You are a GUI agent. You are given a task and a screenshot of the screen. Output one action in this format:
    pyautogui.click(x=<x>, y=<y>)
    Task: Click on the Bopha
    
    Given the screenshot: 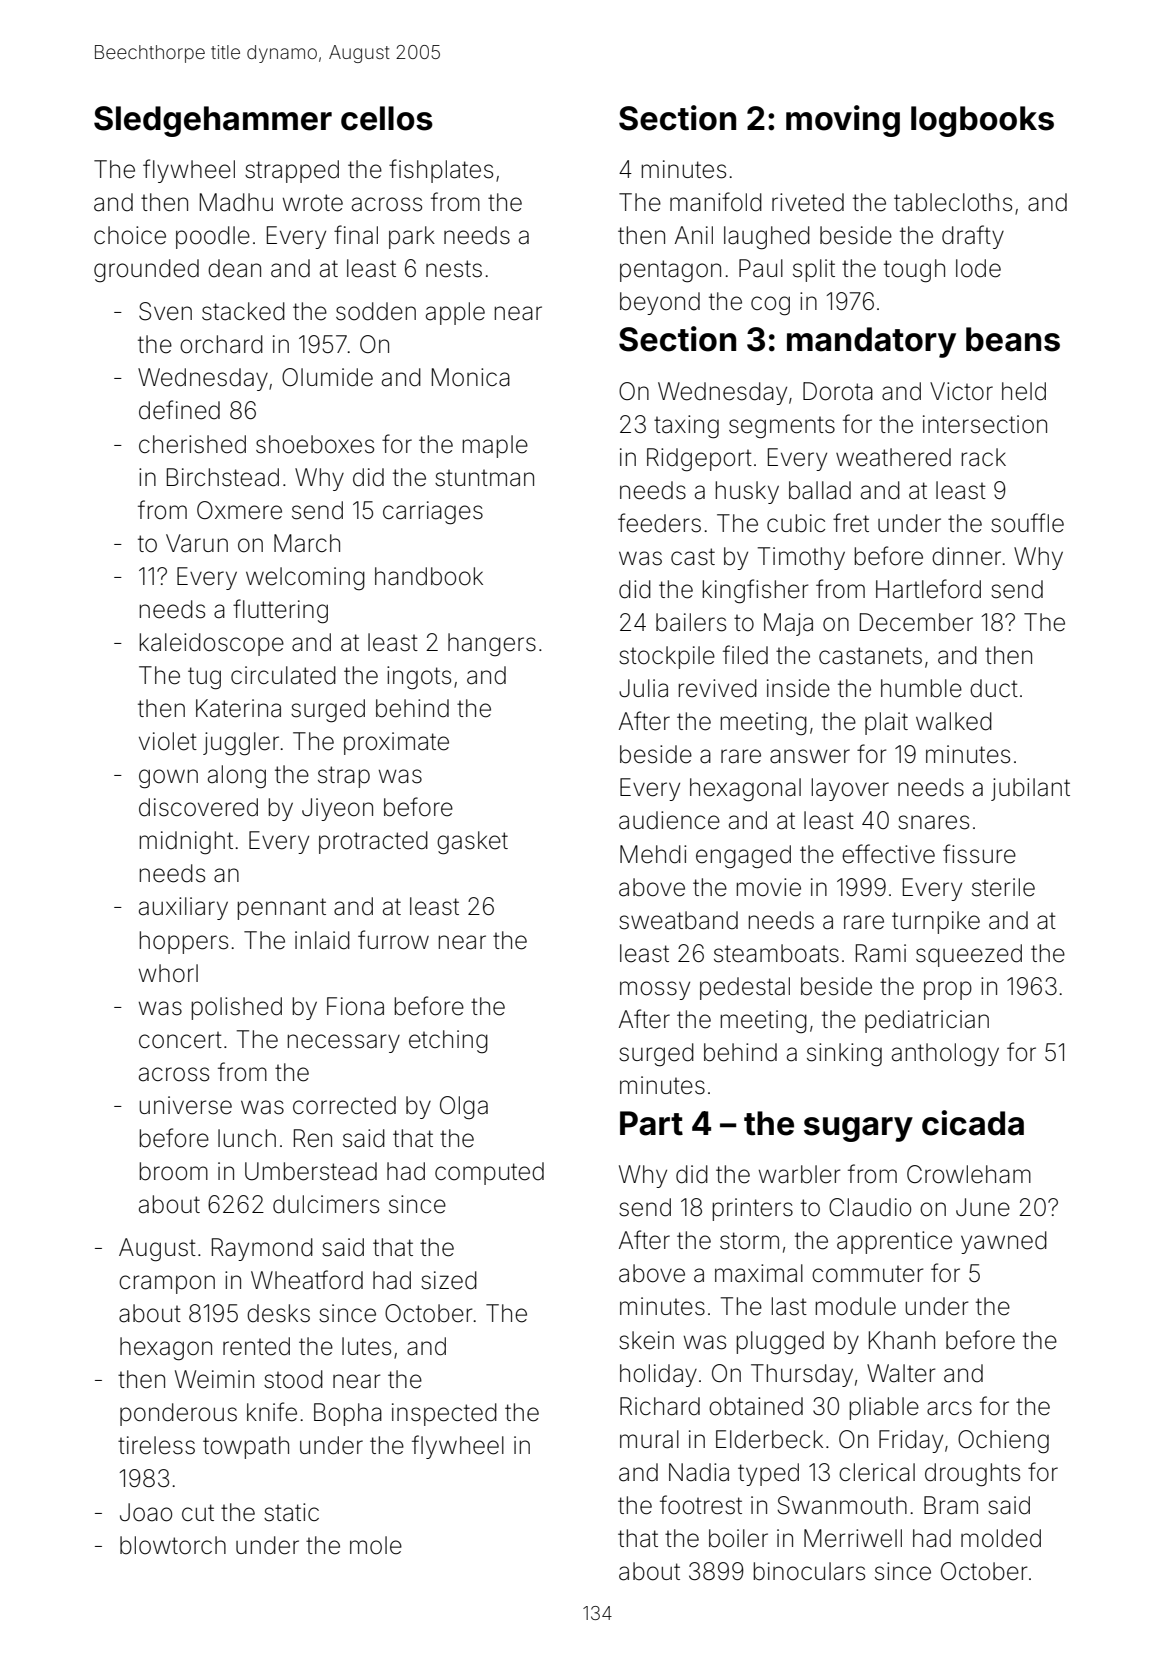 What is the action you would take?
    pyautogui.click(x=348, y=1414)
